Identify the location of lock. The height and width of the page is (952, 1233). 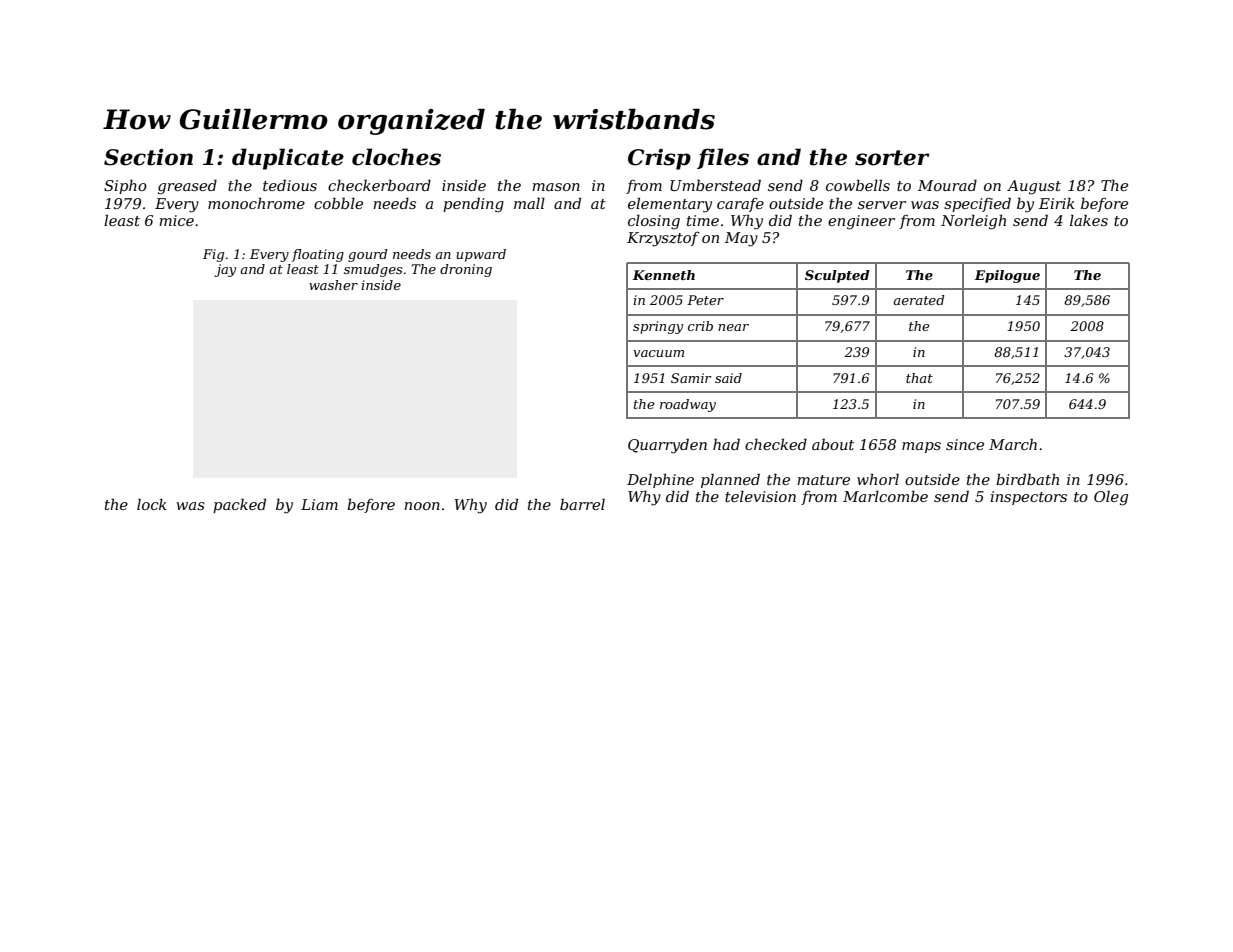
(152, 504).
